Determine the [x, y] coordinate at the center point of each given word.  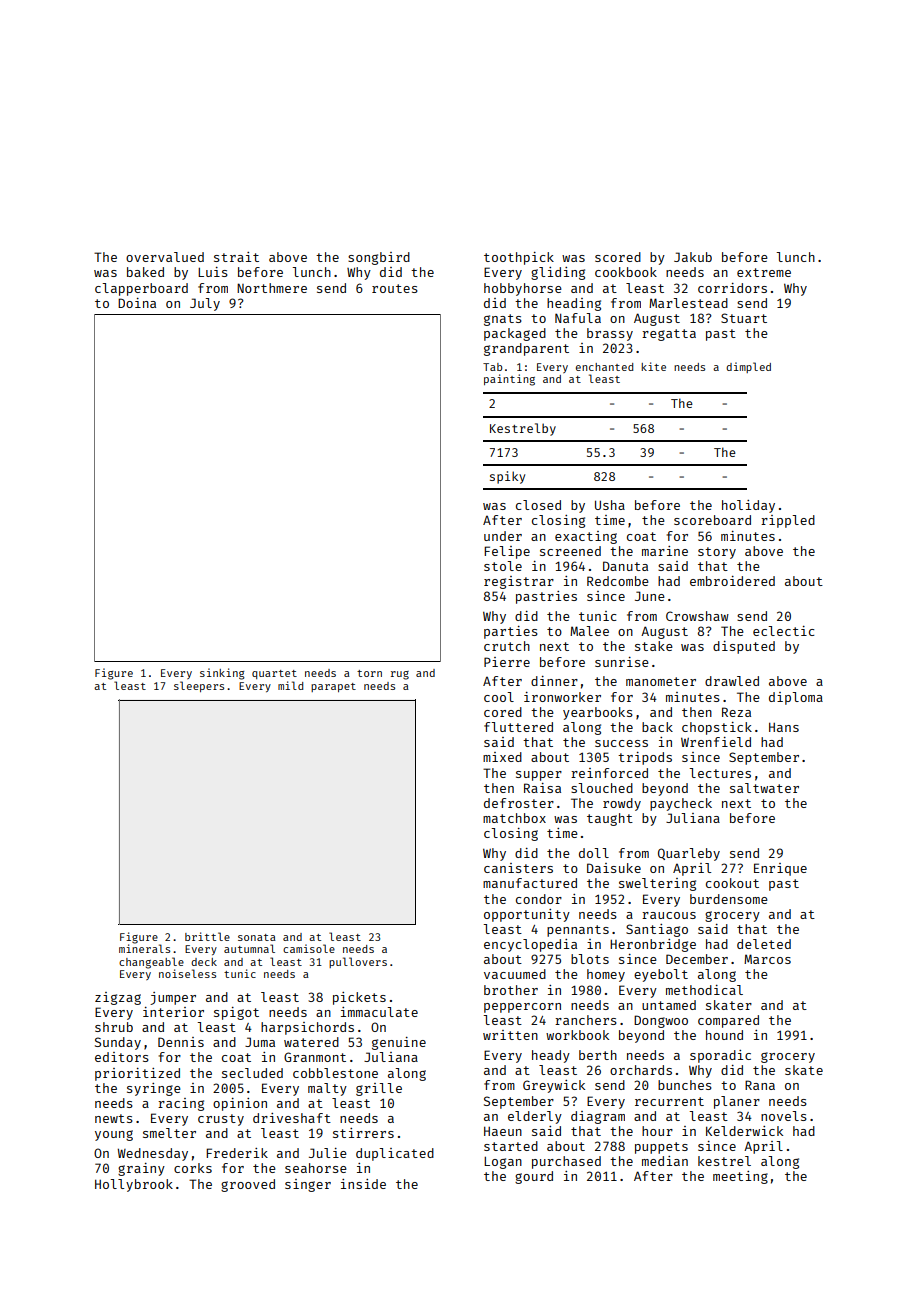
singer [308, 1185]
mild [290, 685]
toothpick [519, 258]
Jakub [693, 257]
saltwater [764, 788]
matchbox [514, 818]
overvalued [165, 257]
